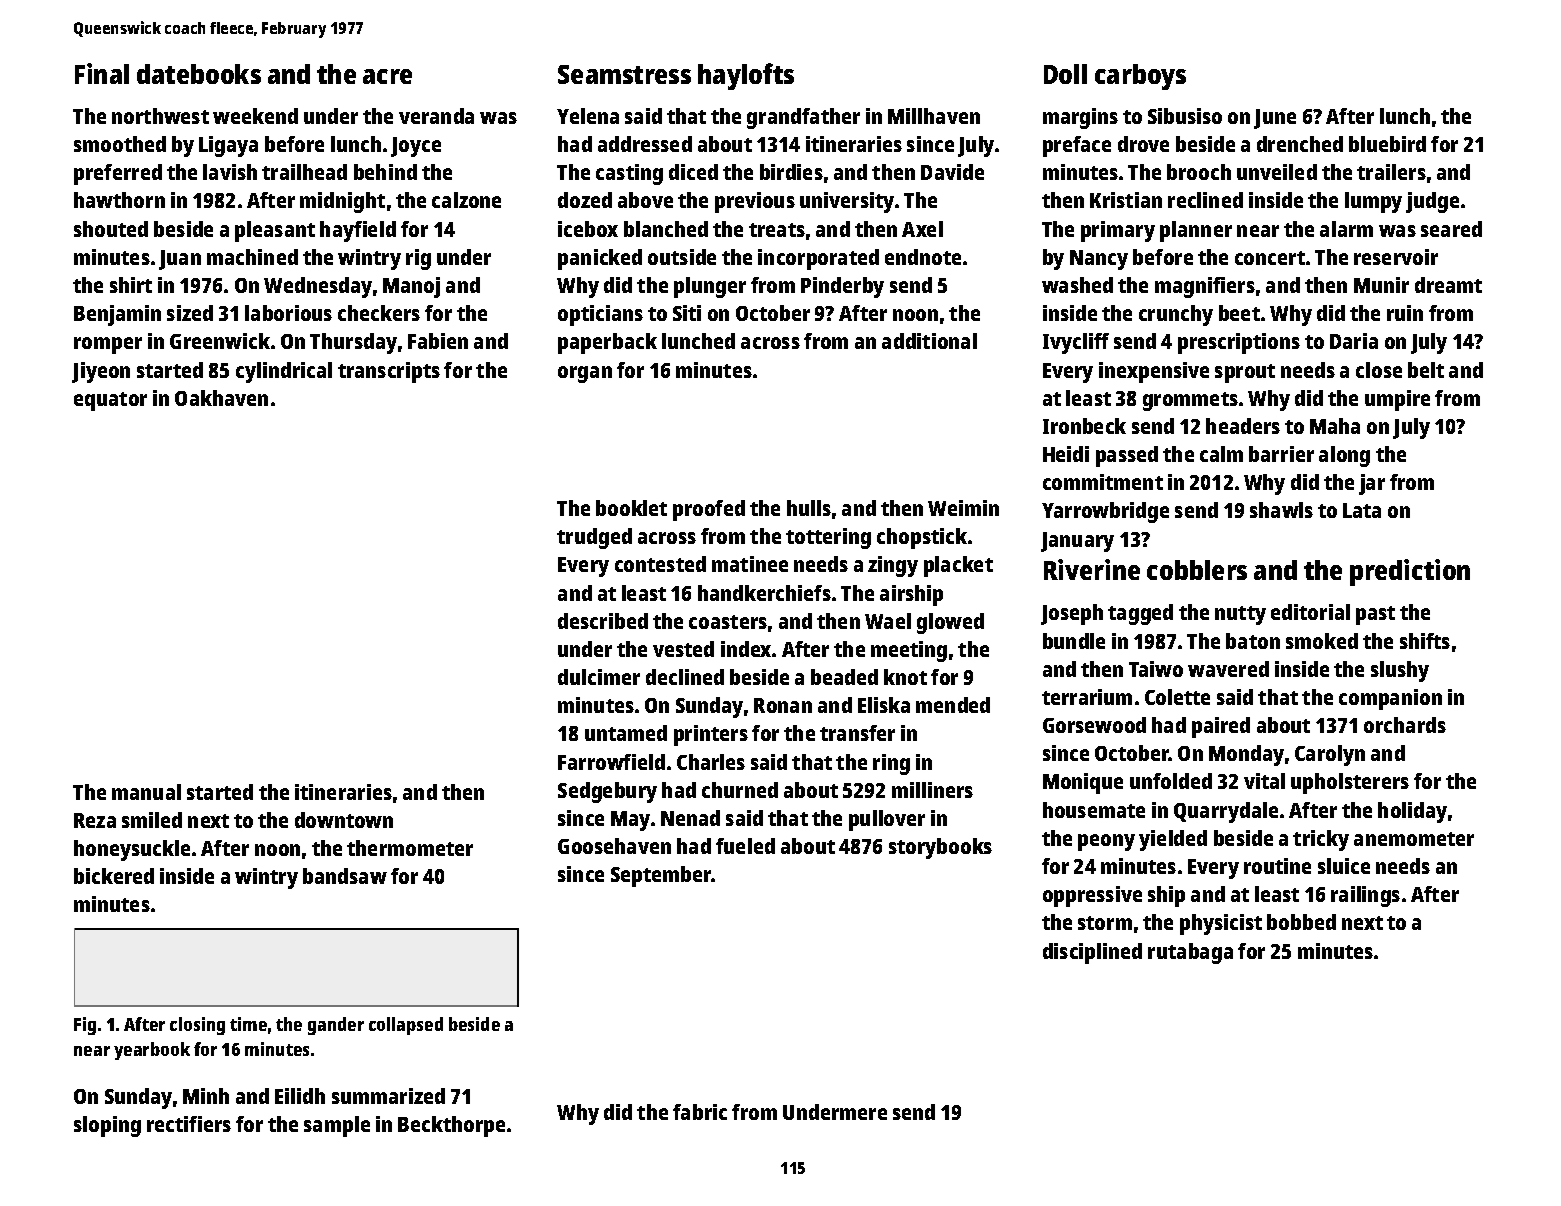  Describe the element at coordinates (221, 398) in the screenshot. I see `Oakhaven` at that location.
